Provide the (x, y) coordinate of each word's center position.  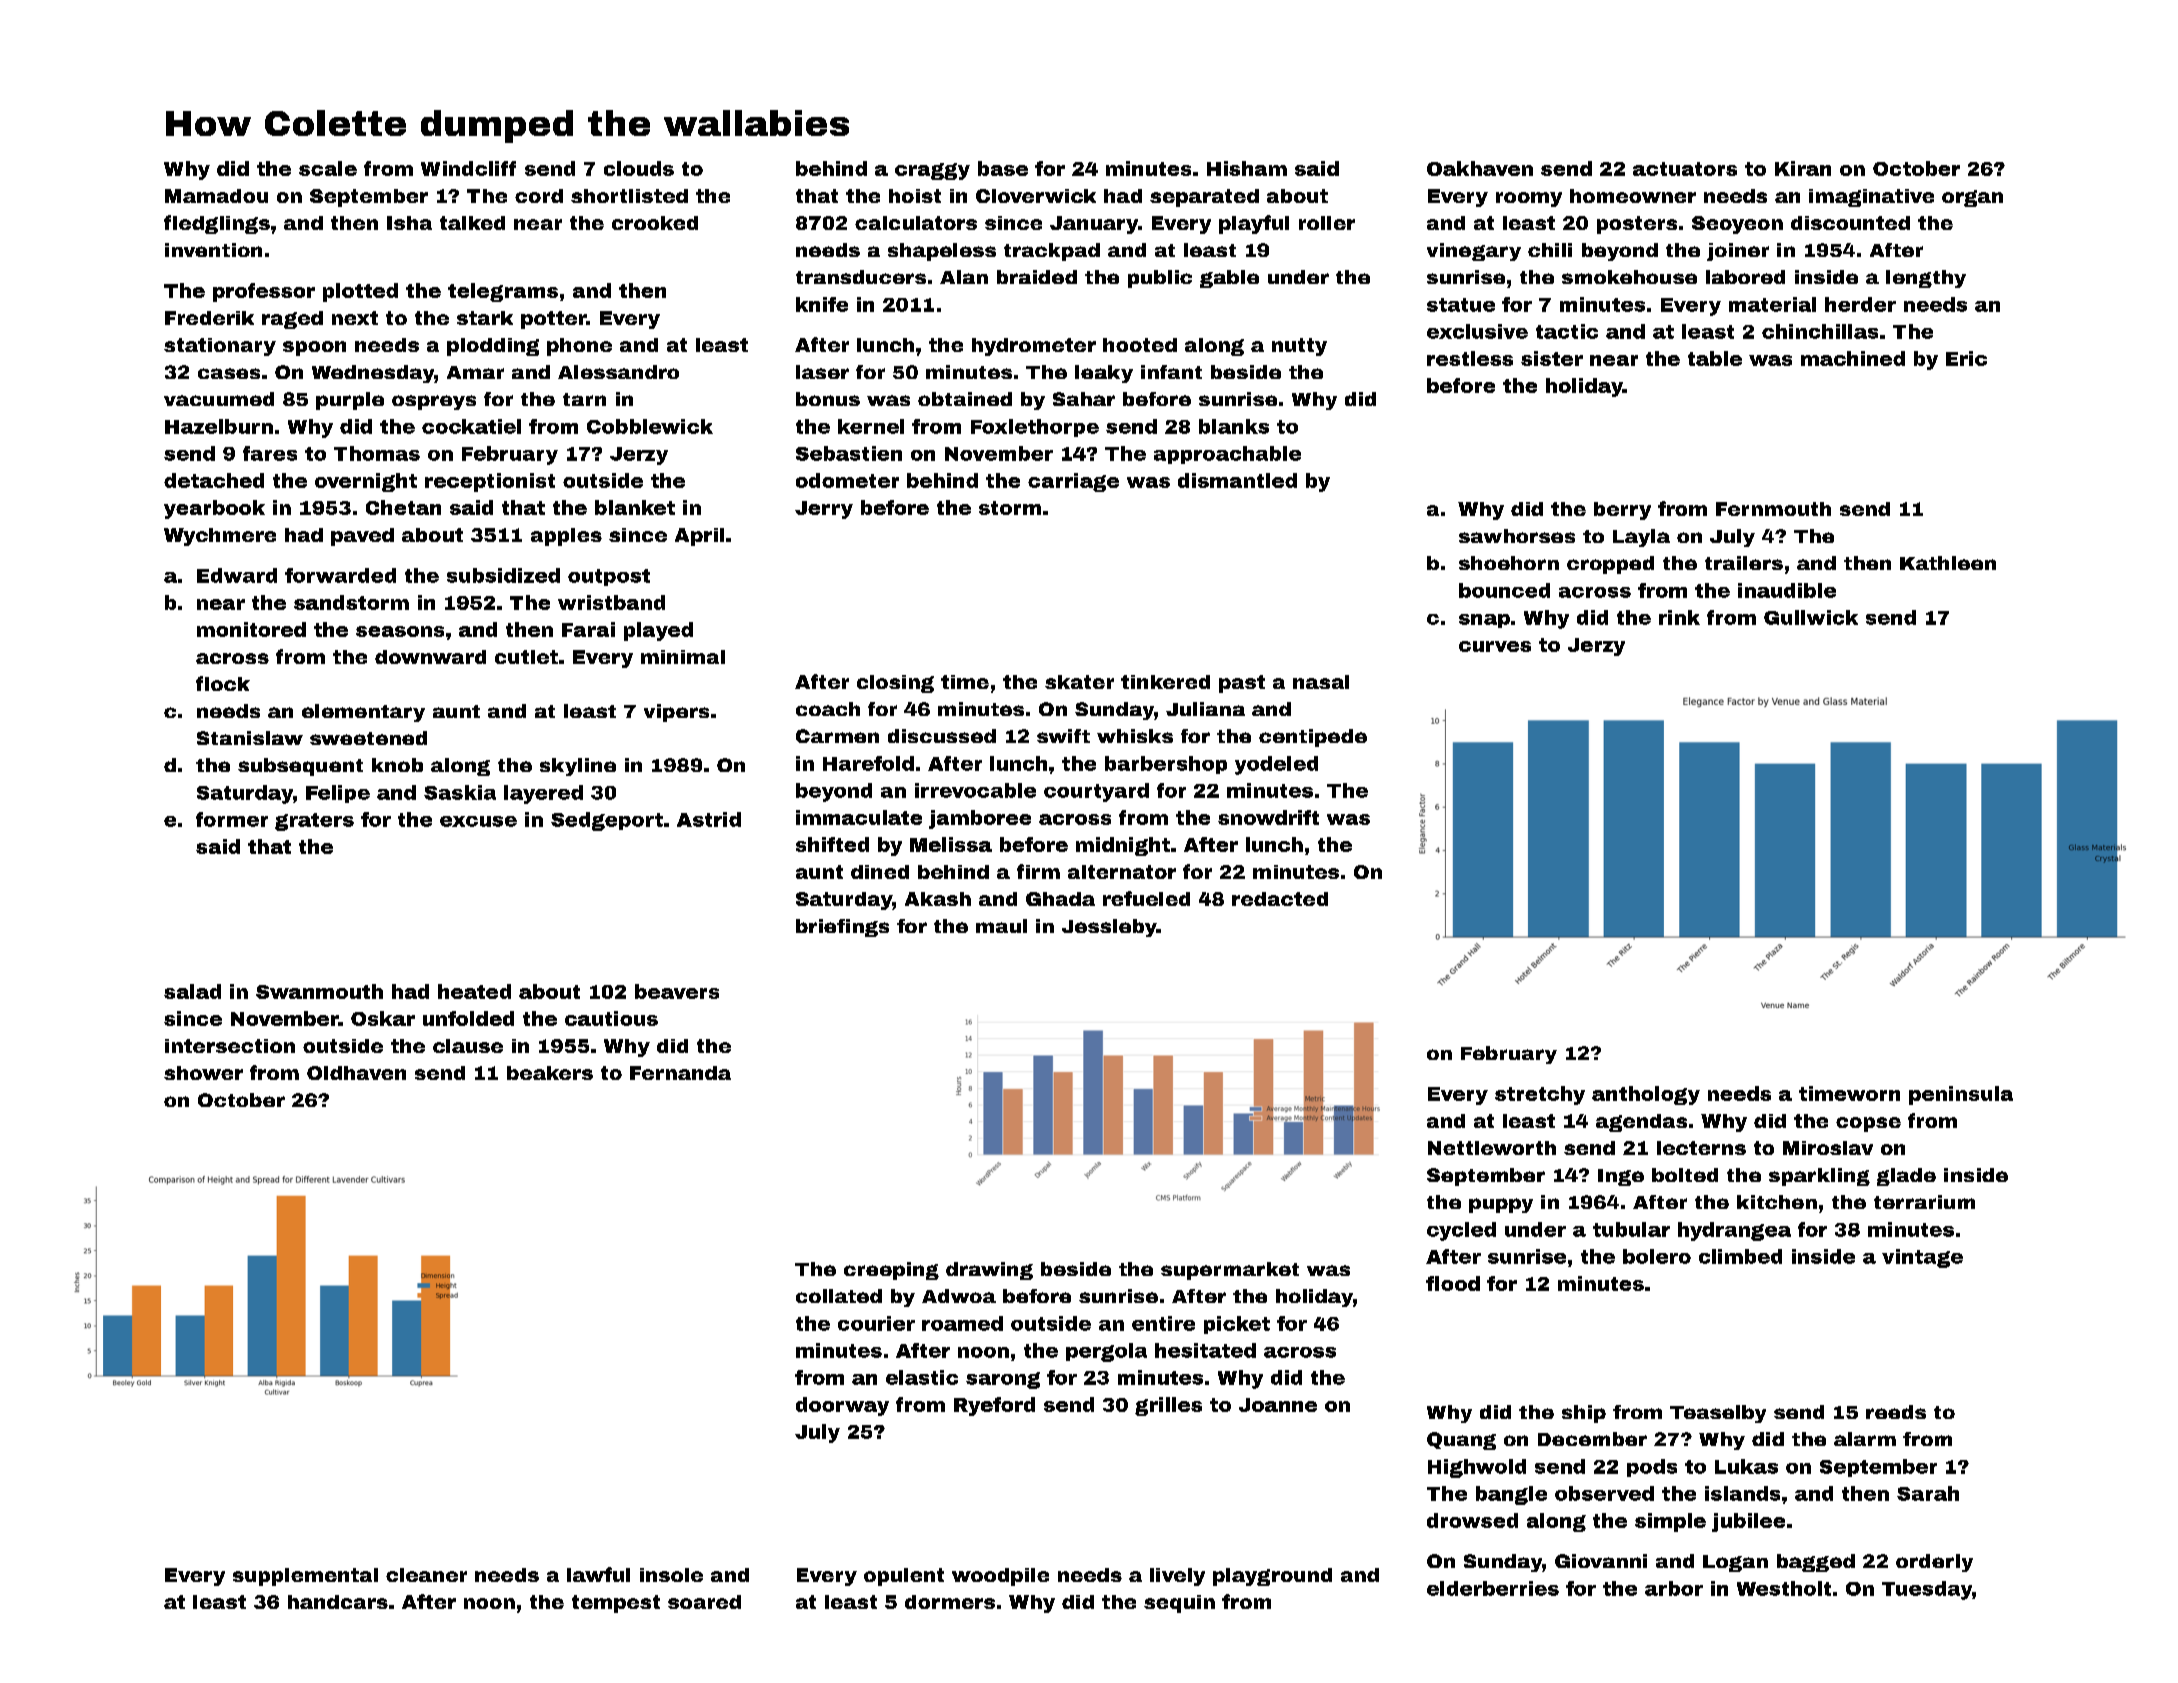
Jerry (824, 510)
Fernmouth (1773, 509)
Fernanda (680, 1073)
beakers (550, 1073)
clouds (639, 168)
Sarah (1928, 1493)
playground (1272, 1577)
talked (472, 223)
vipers (676, 713)
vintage (1922, 1258)
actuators (1685, 169)
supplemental (305, 1577)
